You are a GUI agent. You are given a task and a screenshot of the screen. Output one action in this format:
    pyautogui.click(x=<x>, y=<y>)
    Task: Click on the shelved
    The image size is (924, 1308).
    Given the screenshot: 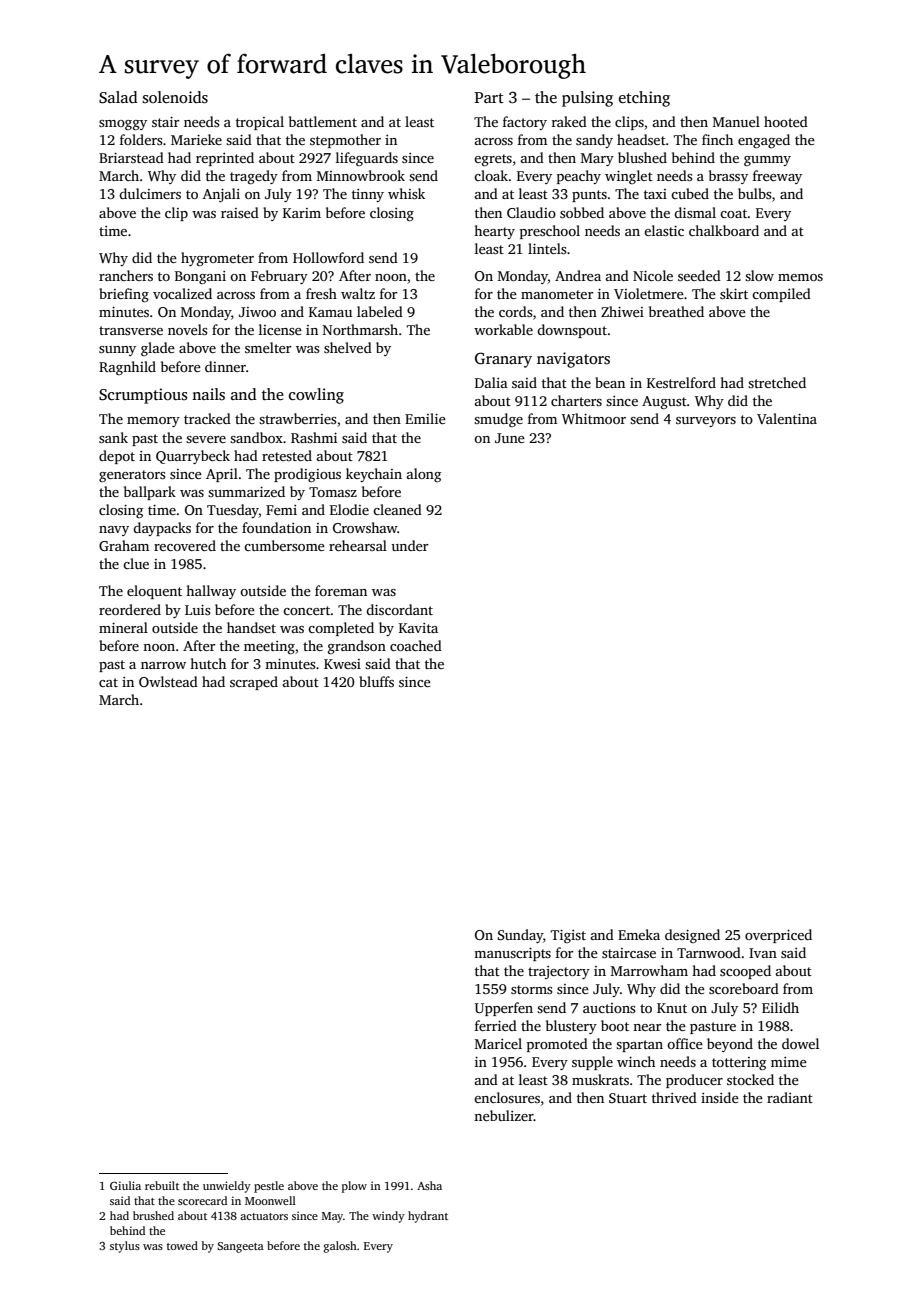 What is the action you would take?
    pyautogui.click(x=348, y=347)
